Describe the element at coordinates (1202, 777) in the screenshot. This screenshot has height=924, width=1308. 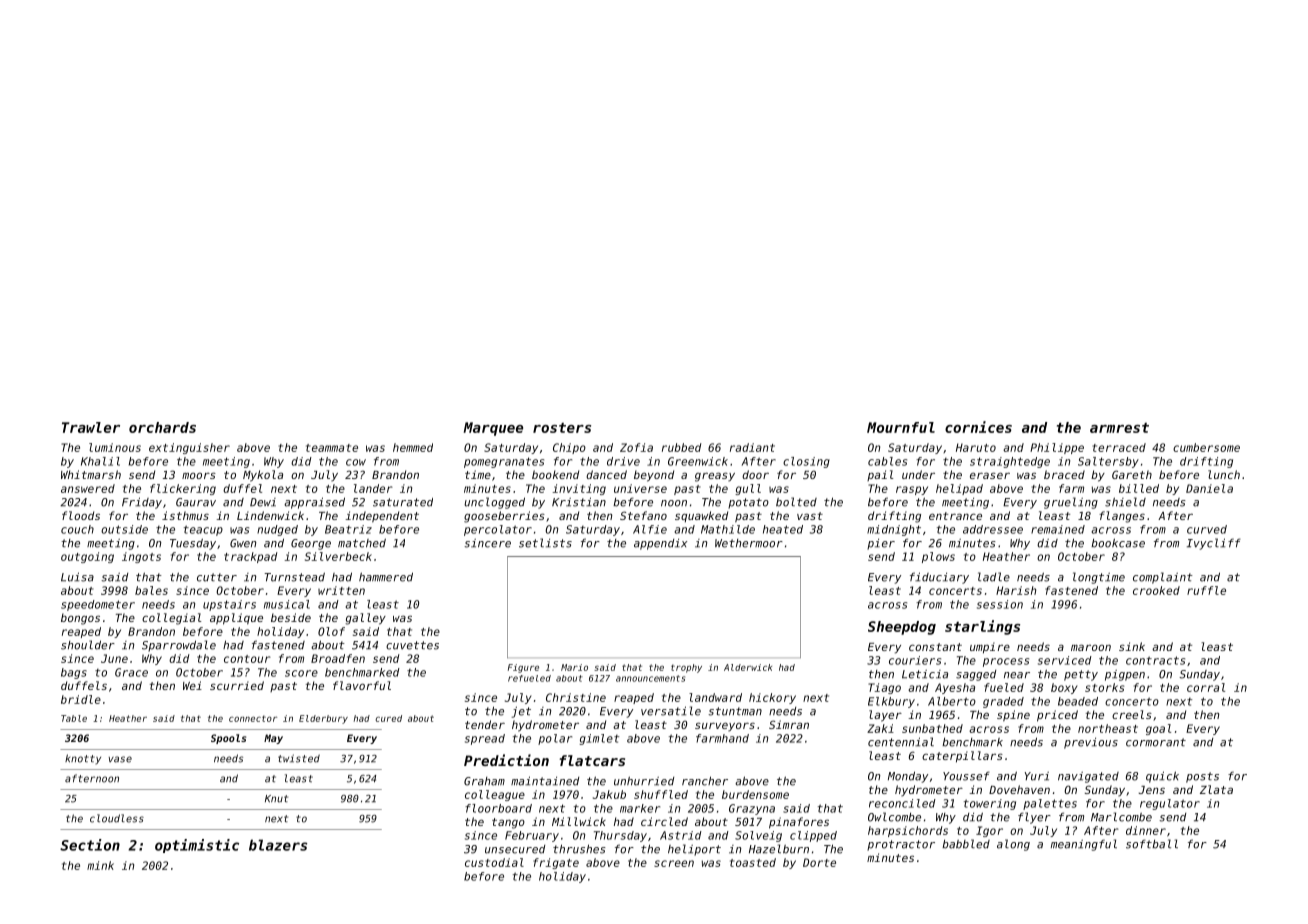
I see `posts` at that location.
